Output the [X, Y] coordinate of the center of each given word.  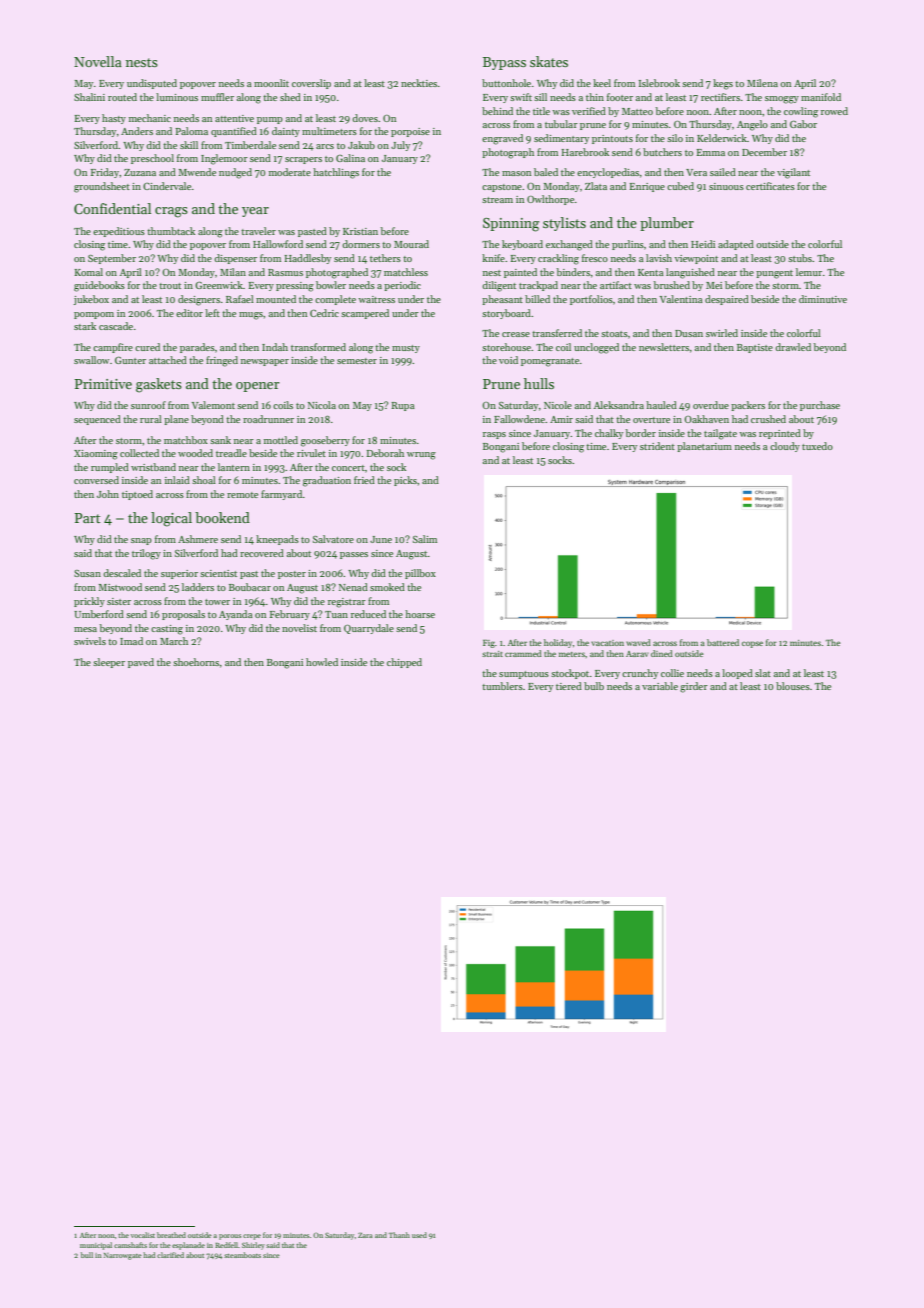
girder [694, 687]
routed [122, 97]
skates [549, 61]
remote [242, 495]
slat [763, 673]
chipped [404, 663]
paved [141, 663]
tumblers [502, 686]
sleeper [109, 663]
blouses [793, 686]
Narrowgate [123, 1256]
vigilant [793, 173]
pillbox [420, 574]
